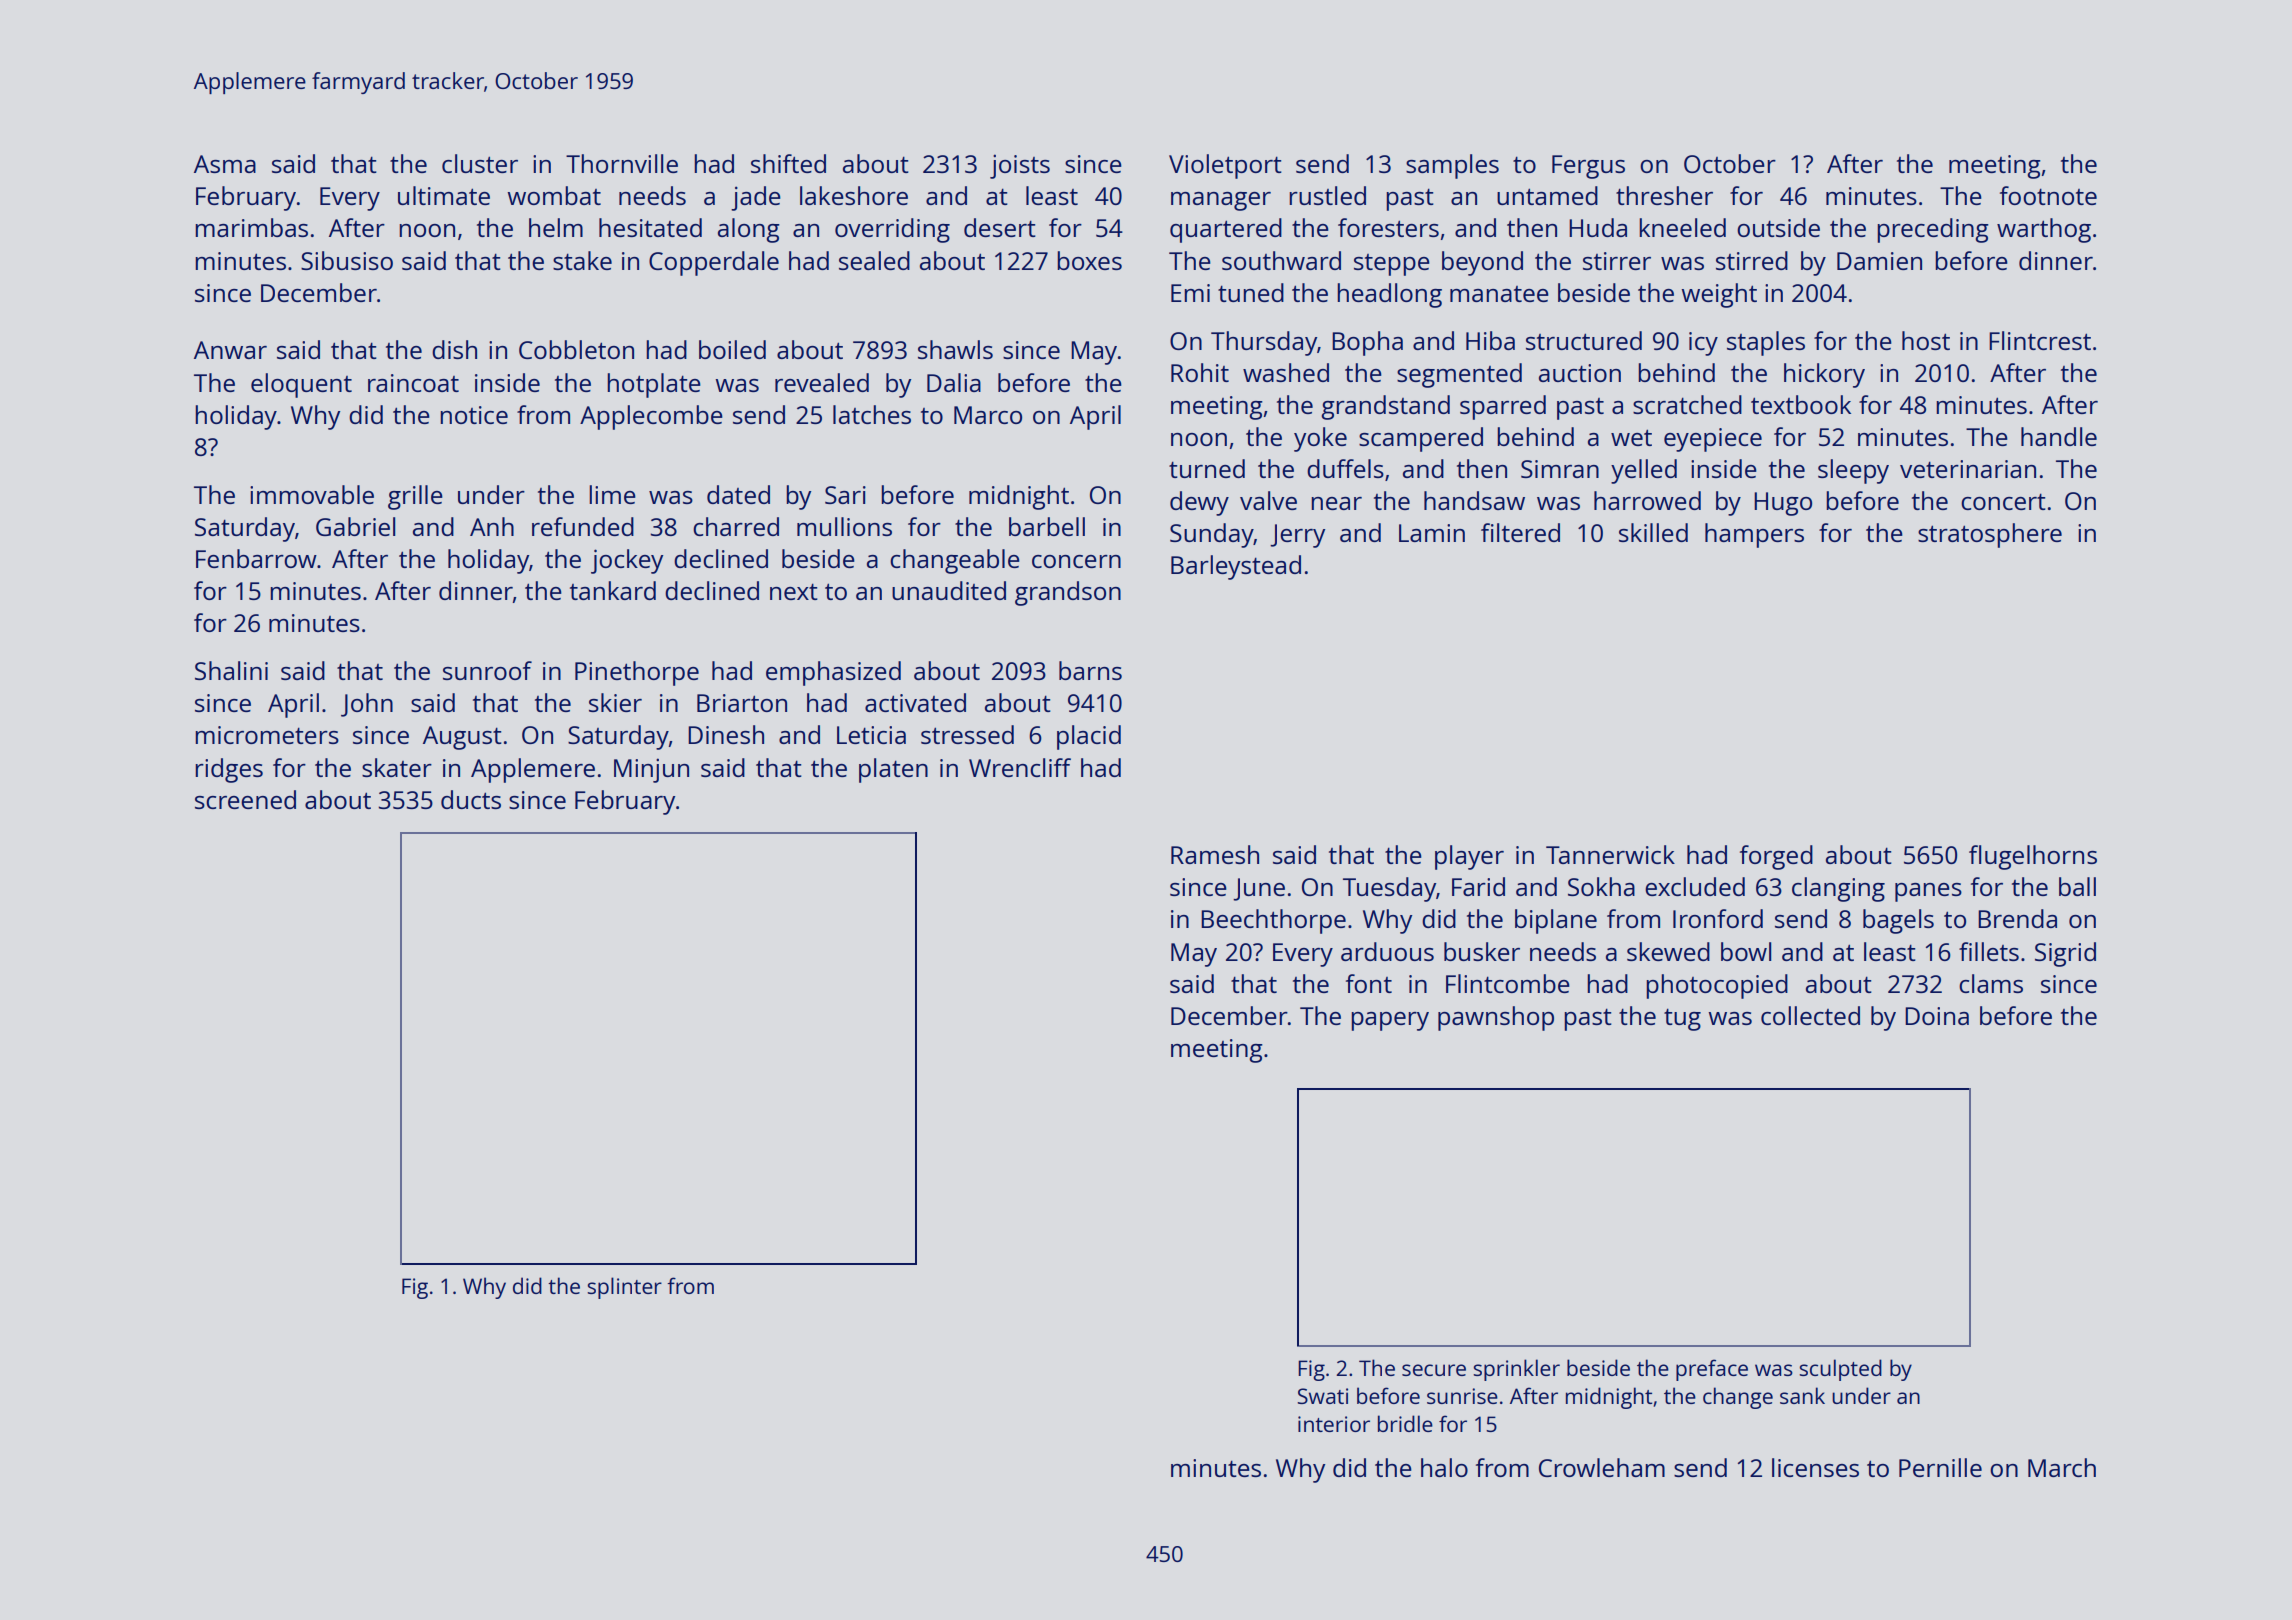 Image resolution: width=2292 pixels, height=1620 pixels. What do you see at coordinates (312, 494) in the screenshot?
I see `immovable` at bounding box center [312, 494].
